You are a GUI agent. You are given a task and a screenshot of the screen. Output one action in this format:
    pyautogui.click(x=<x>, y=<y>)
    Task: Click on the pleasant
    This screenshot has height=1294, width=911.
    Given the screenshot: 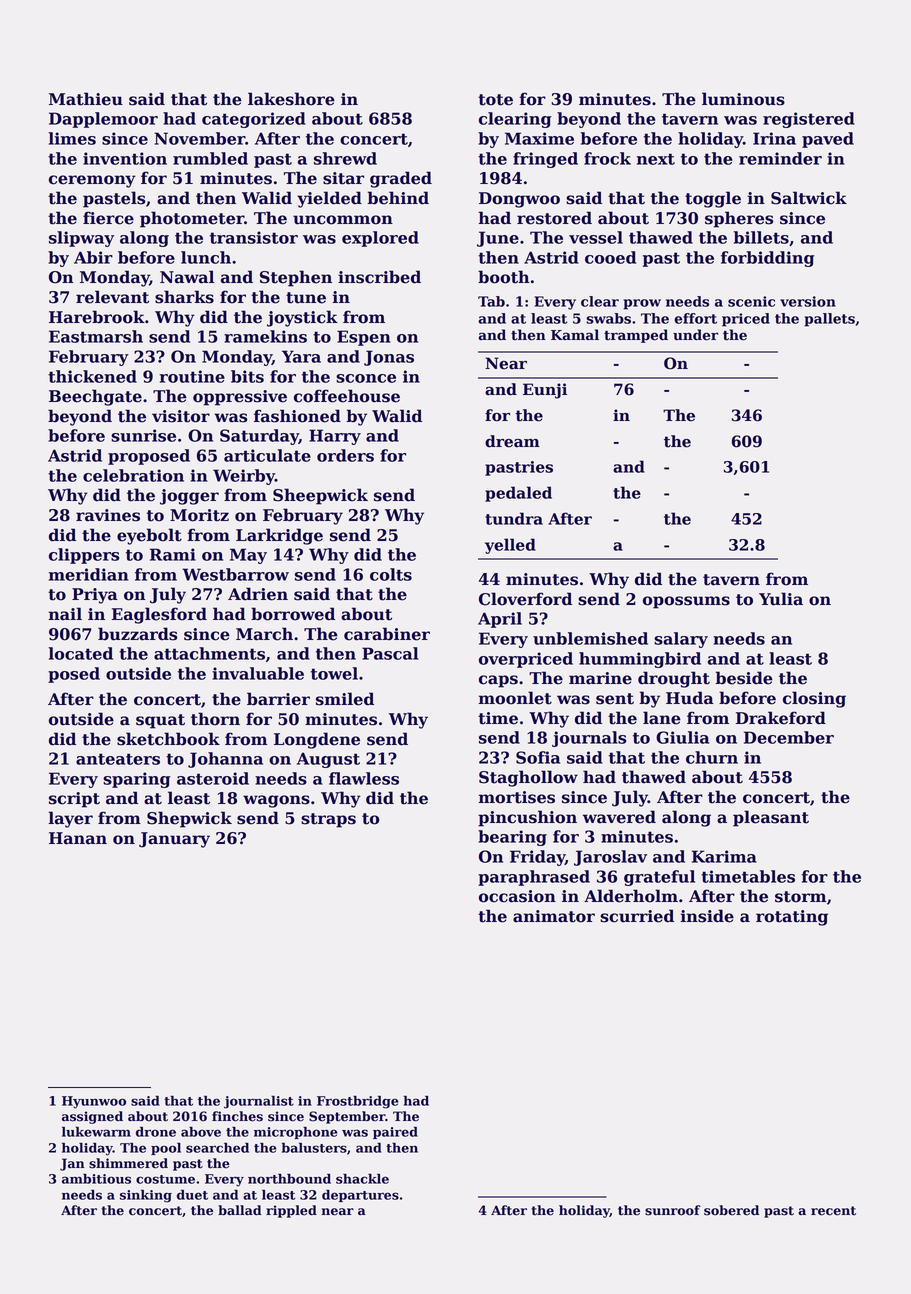 What is the action you would take?
    pyautogui.click(x=771, y=818)
